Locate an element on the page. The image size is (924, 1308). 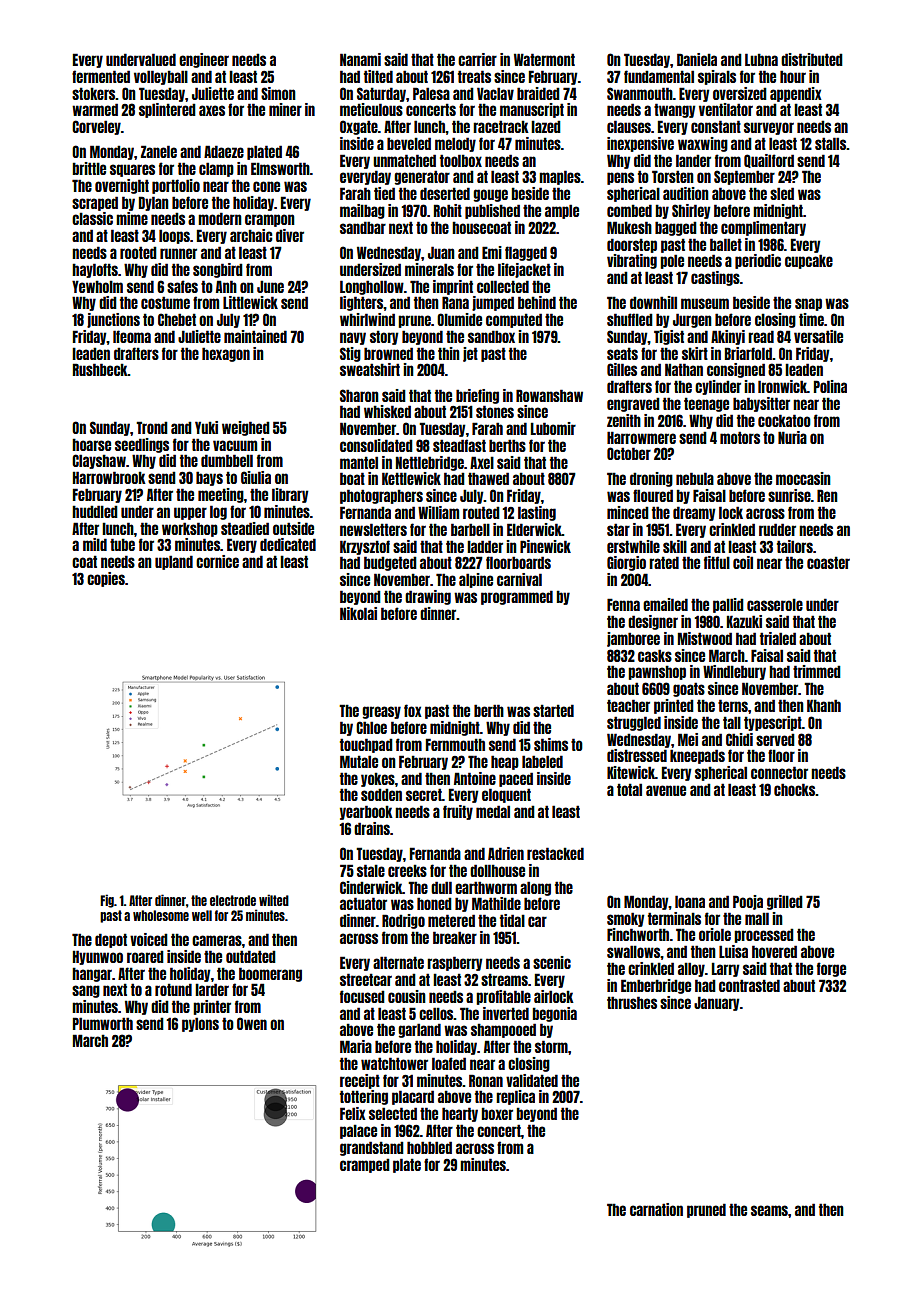
carnation is located at coordinates (656, 1209).
